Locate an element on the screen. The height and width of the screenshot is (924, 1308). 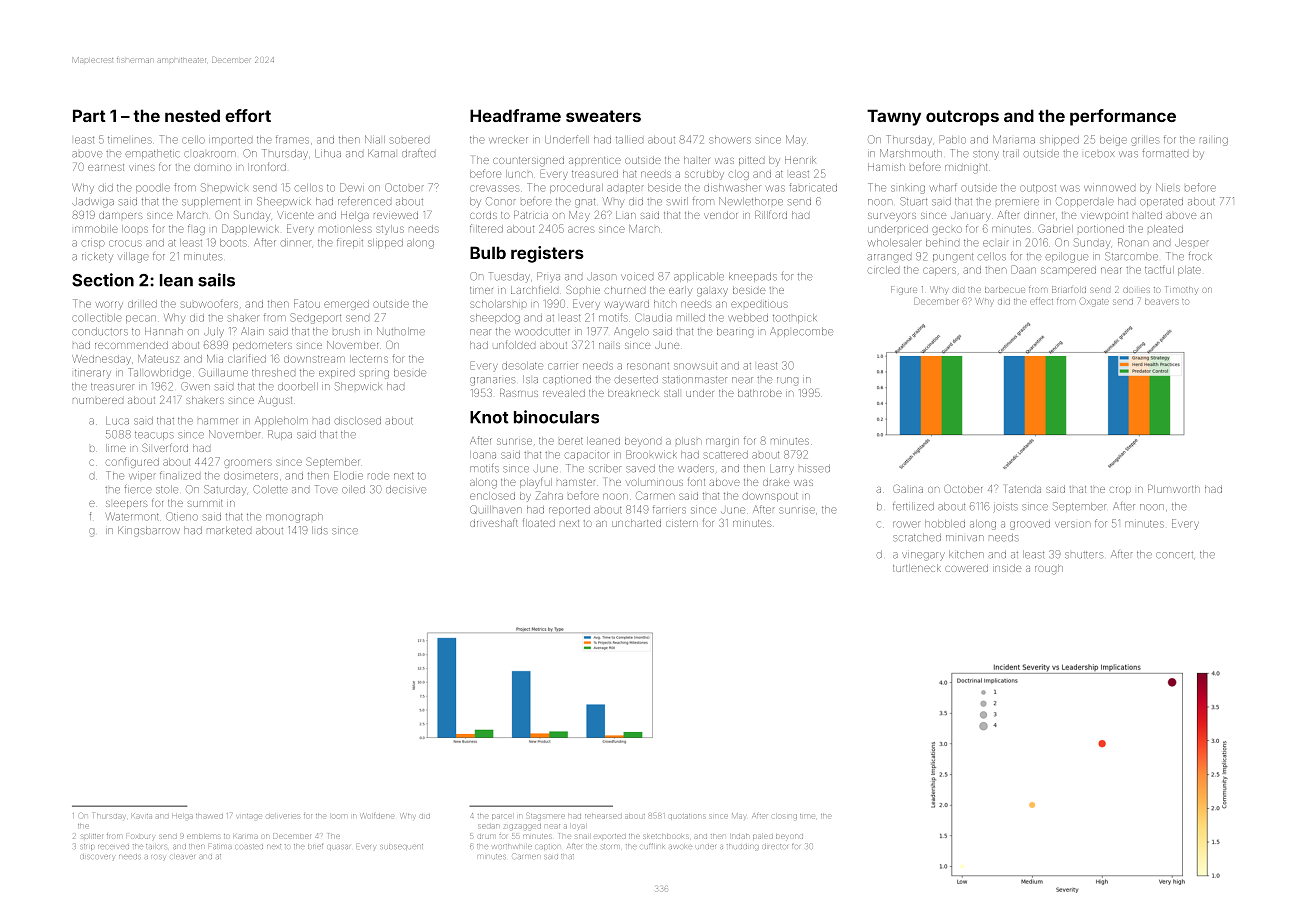
Part is located at coordinates (89, 115).
